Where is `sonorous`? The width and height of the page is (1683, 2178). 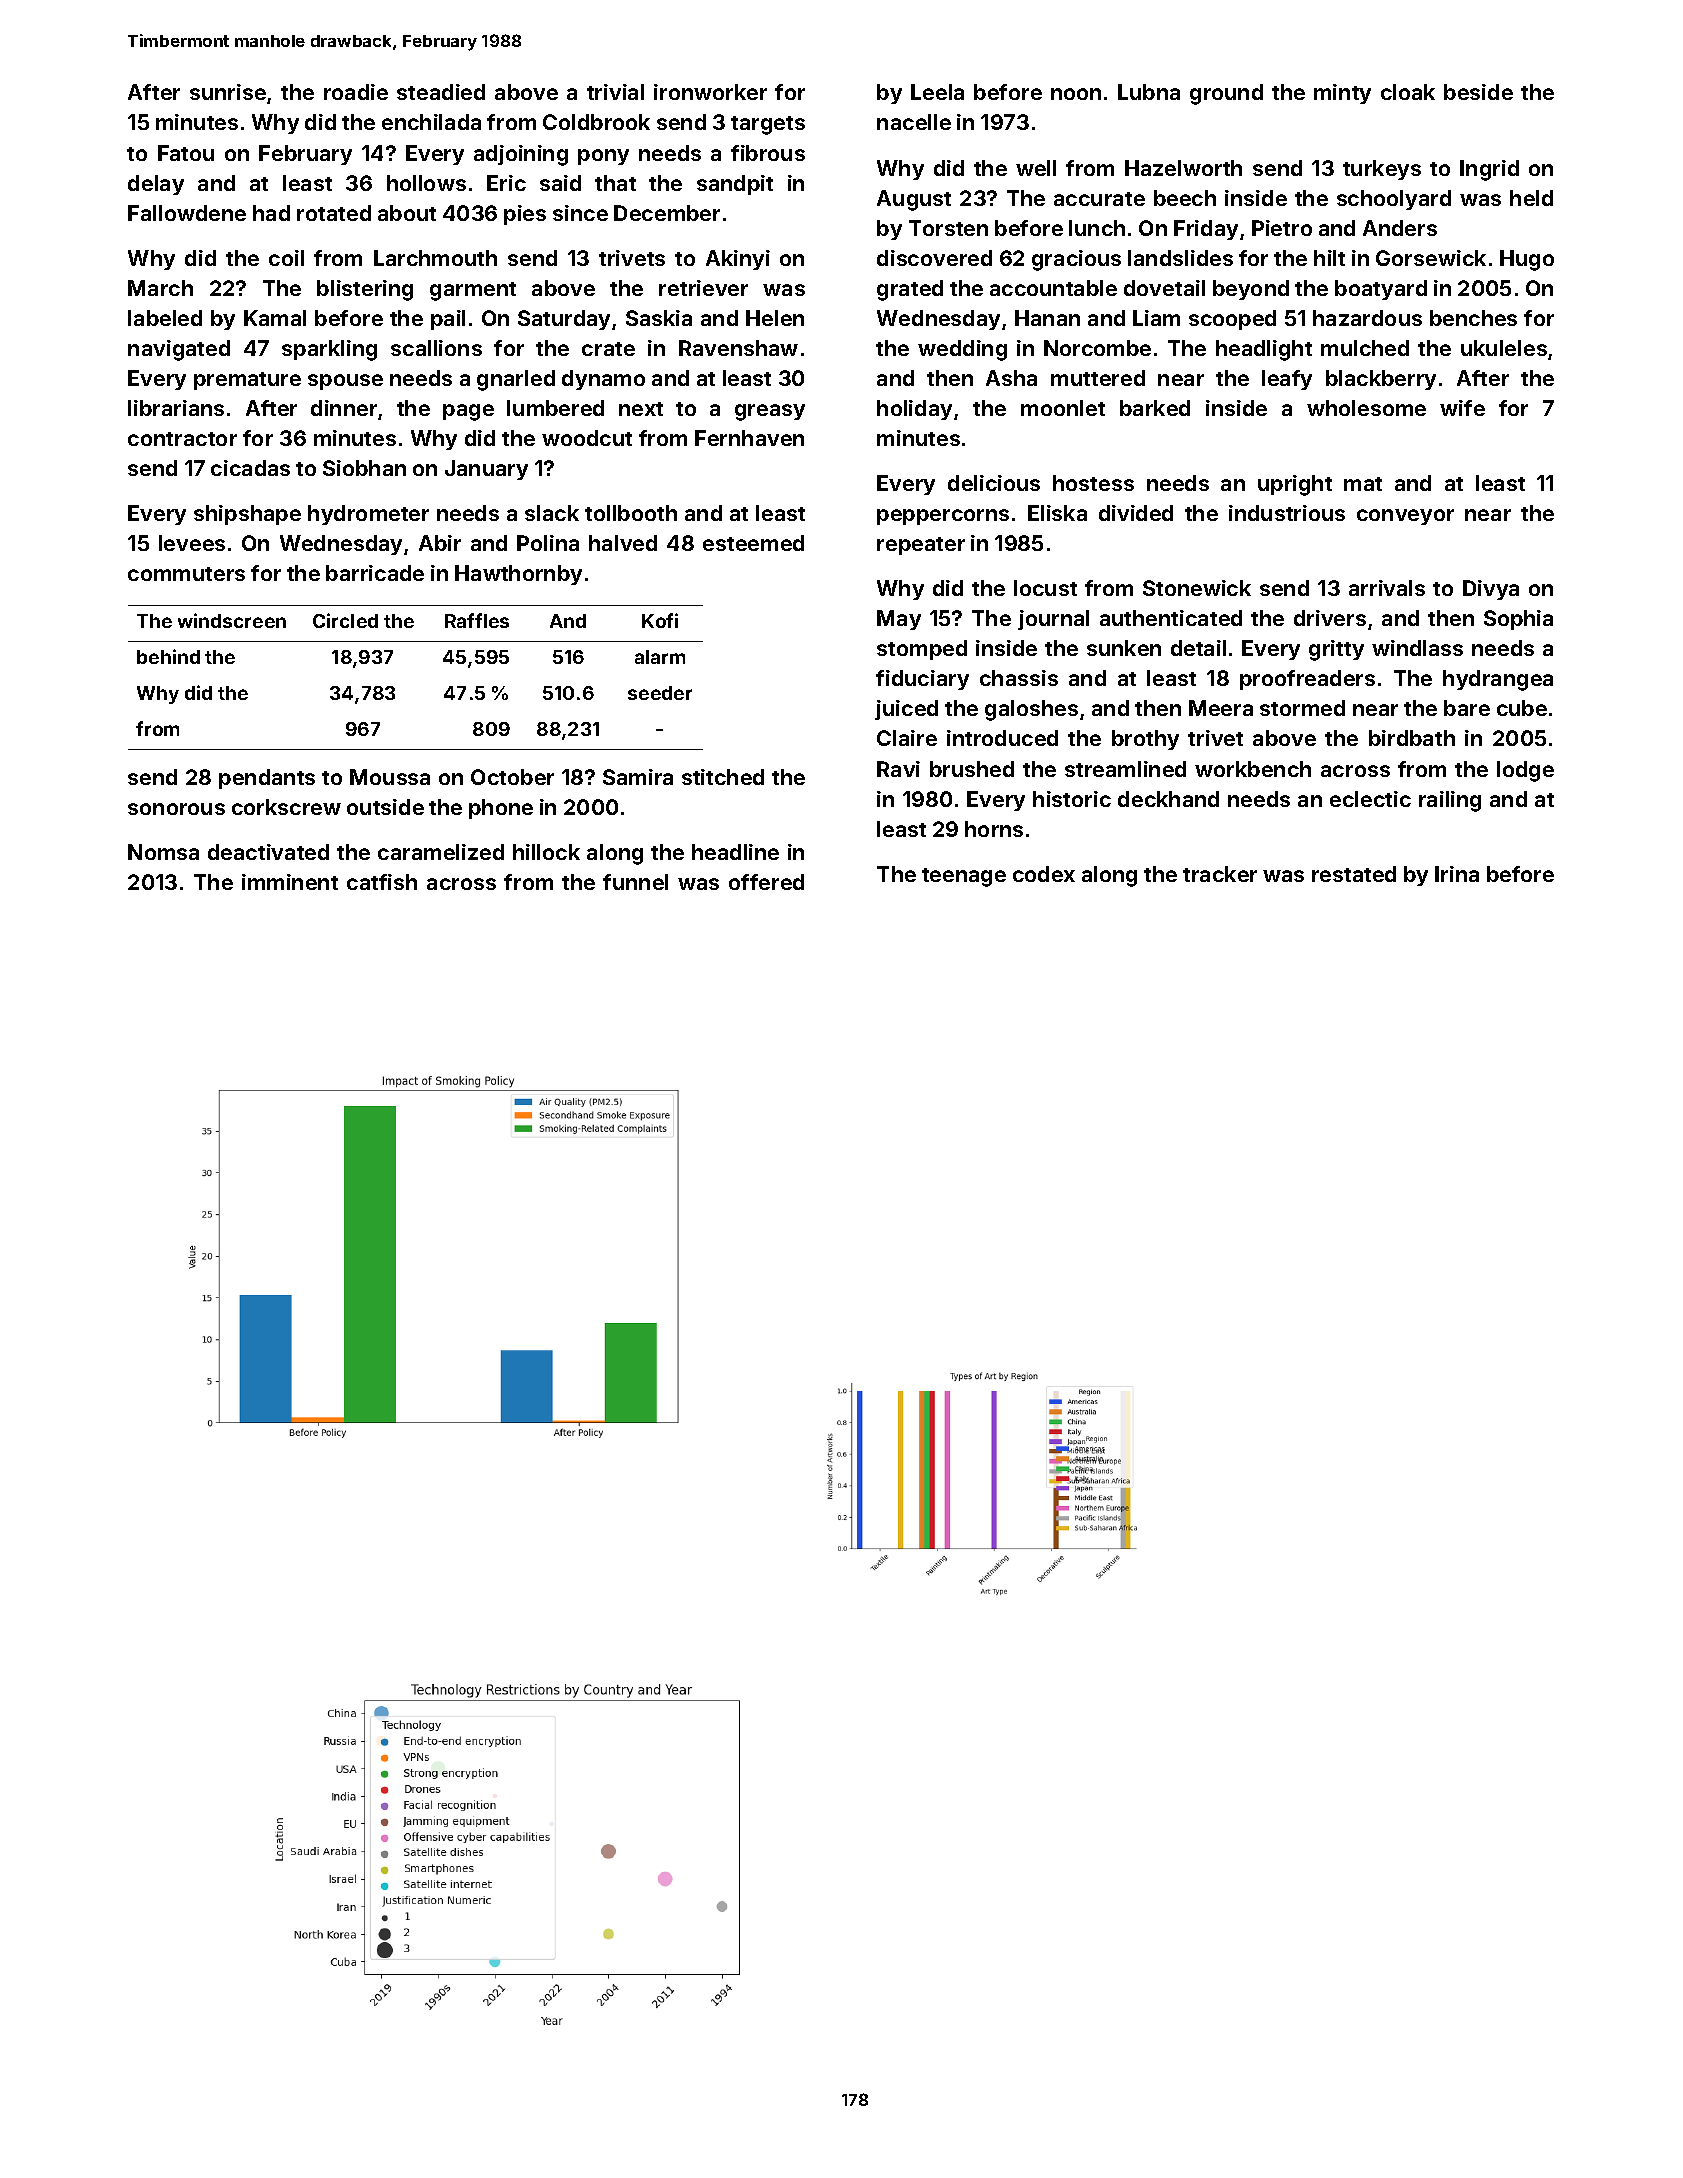 sonorous is located at coordinates (176, 809).
